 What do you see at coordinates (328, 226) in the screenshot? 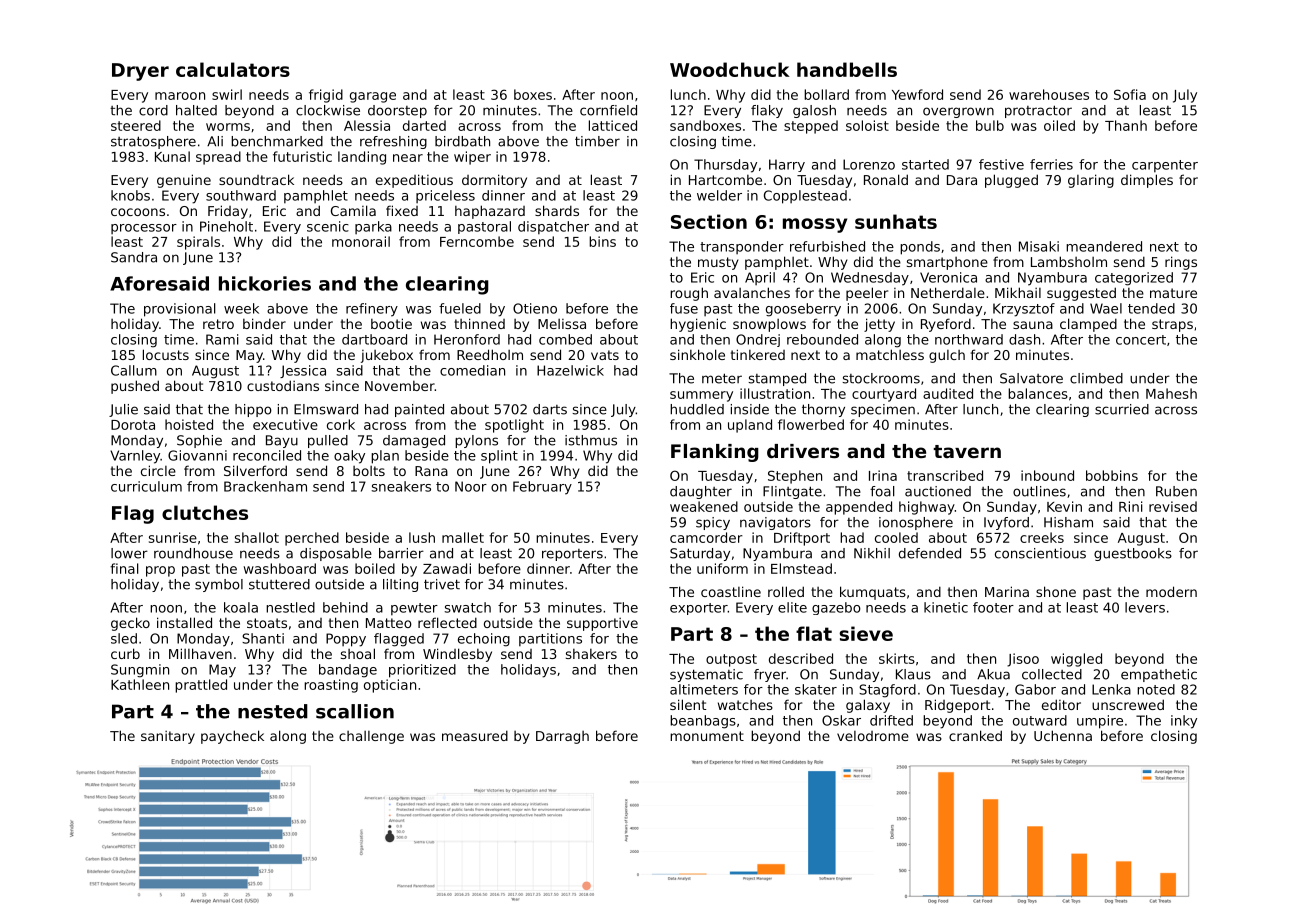
I see `scenic` at bounding box center [328, 226].
